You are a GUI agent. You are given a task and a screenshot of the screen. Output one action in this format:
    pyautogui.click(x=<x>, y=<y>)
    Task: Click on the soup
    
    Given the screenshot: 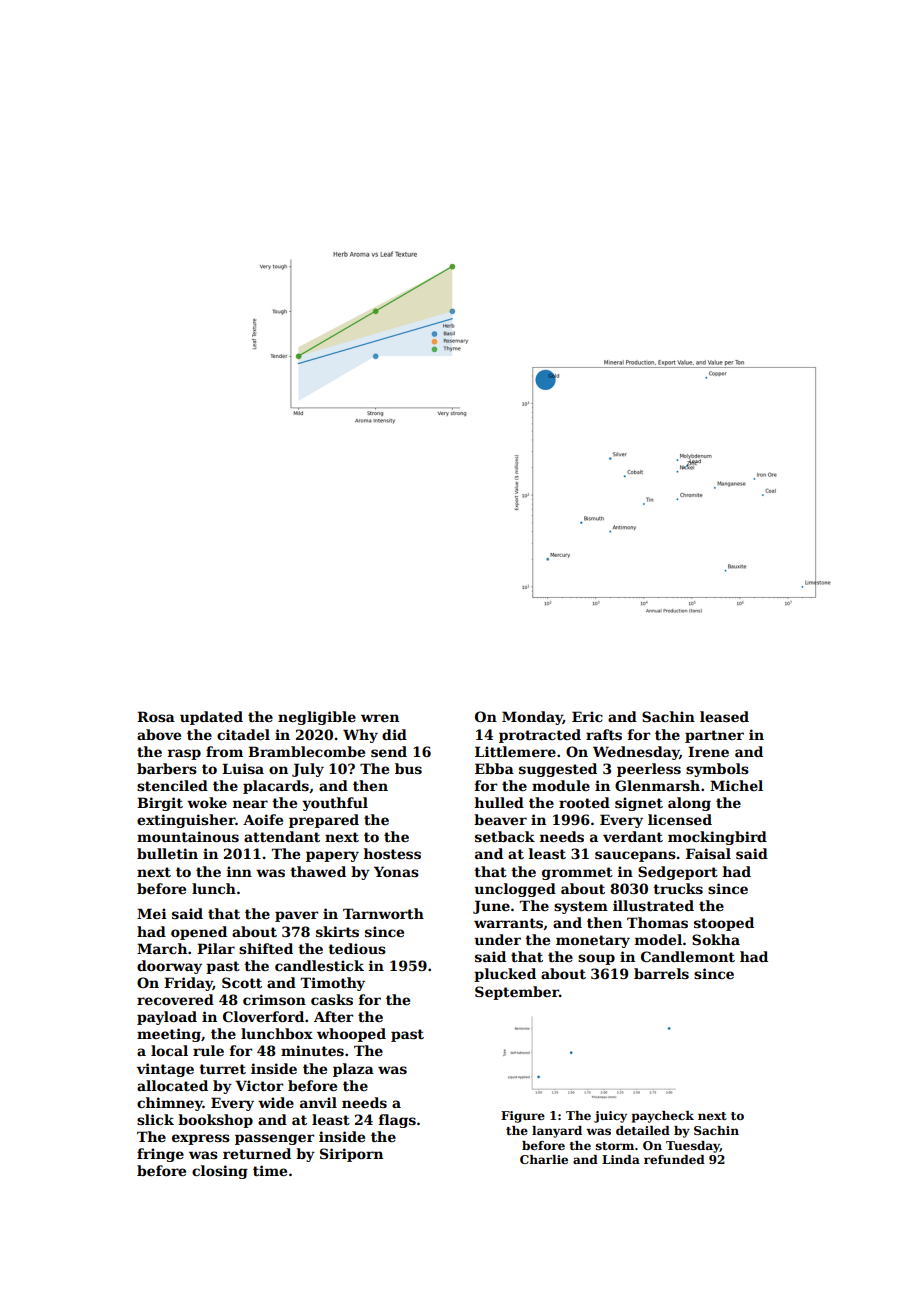 What is the action you would take?
    pyautogui.click(x=596, y=959)
